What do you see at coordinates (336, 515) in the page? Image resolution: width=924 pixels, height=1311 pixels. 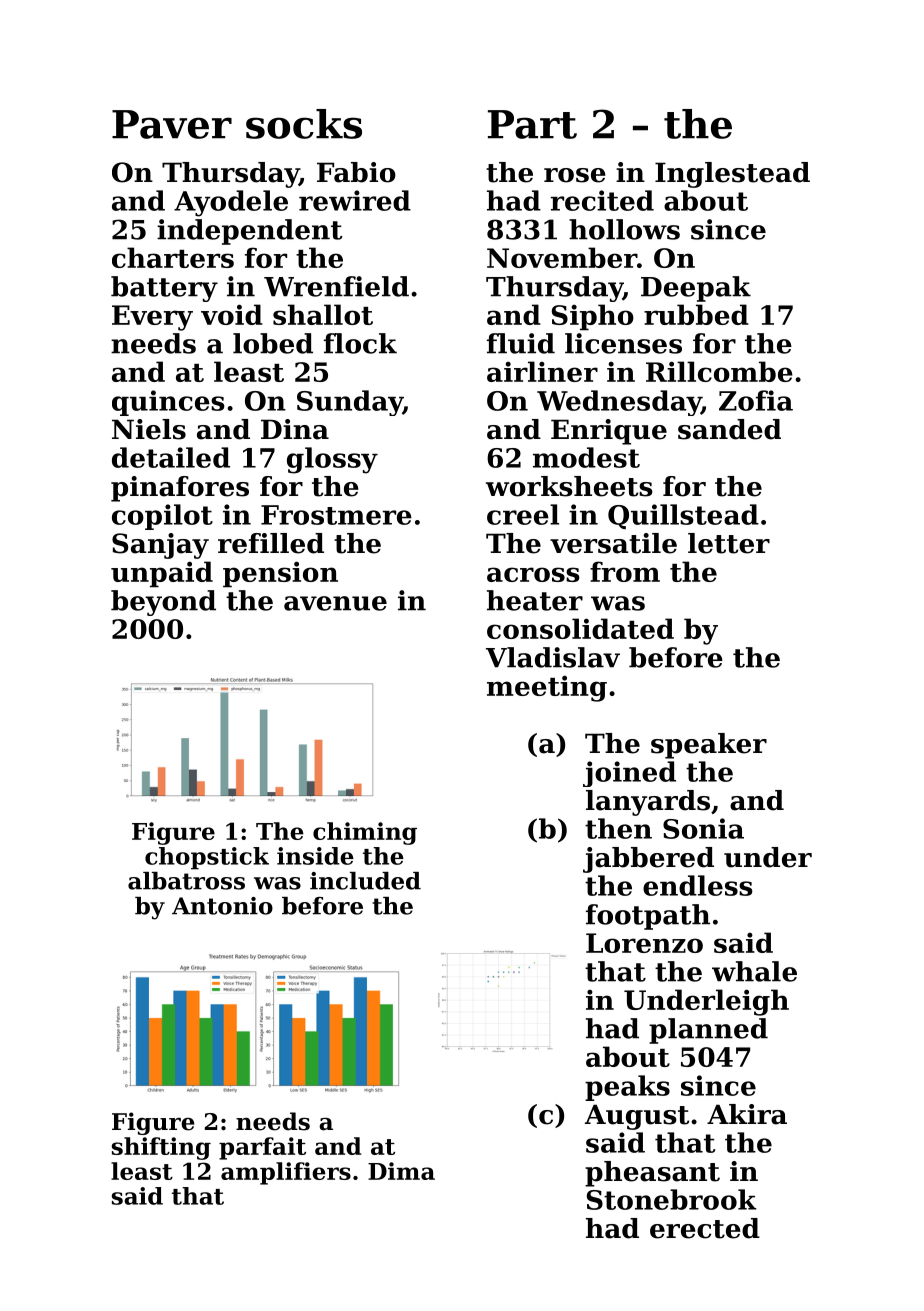 I see `Frostmere` at bounding box center [336, 515].
